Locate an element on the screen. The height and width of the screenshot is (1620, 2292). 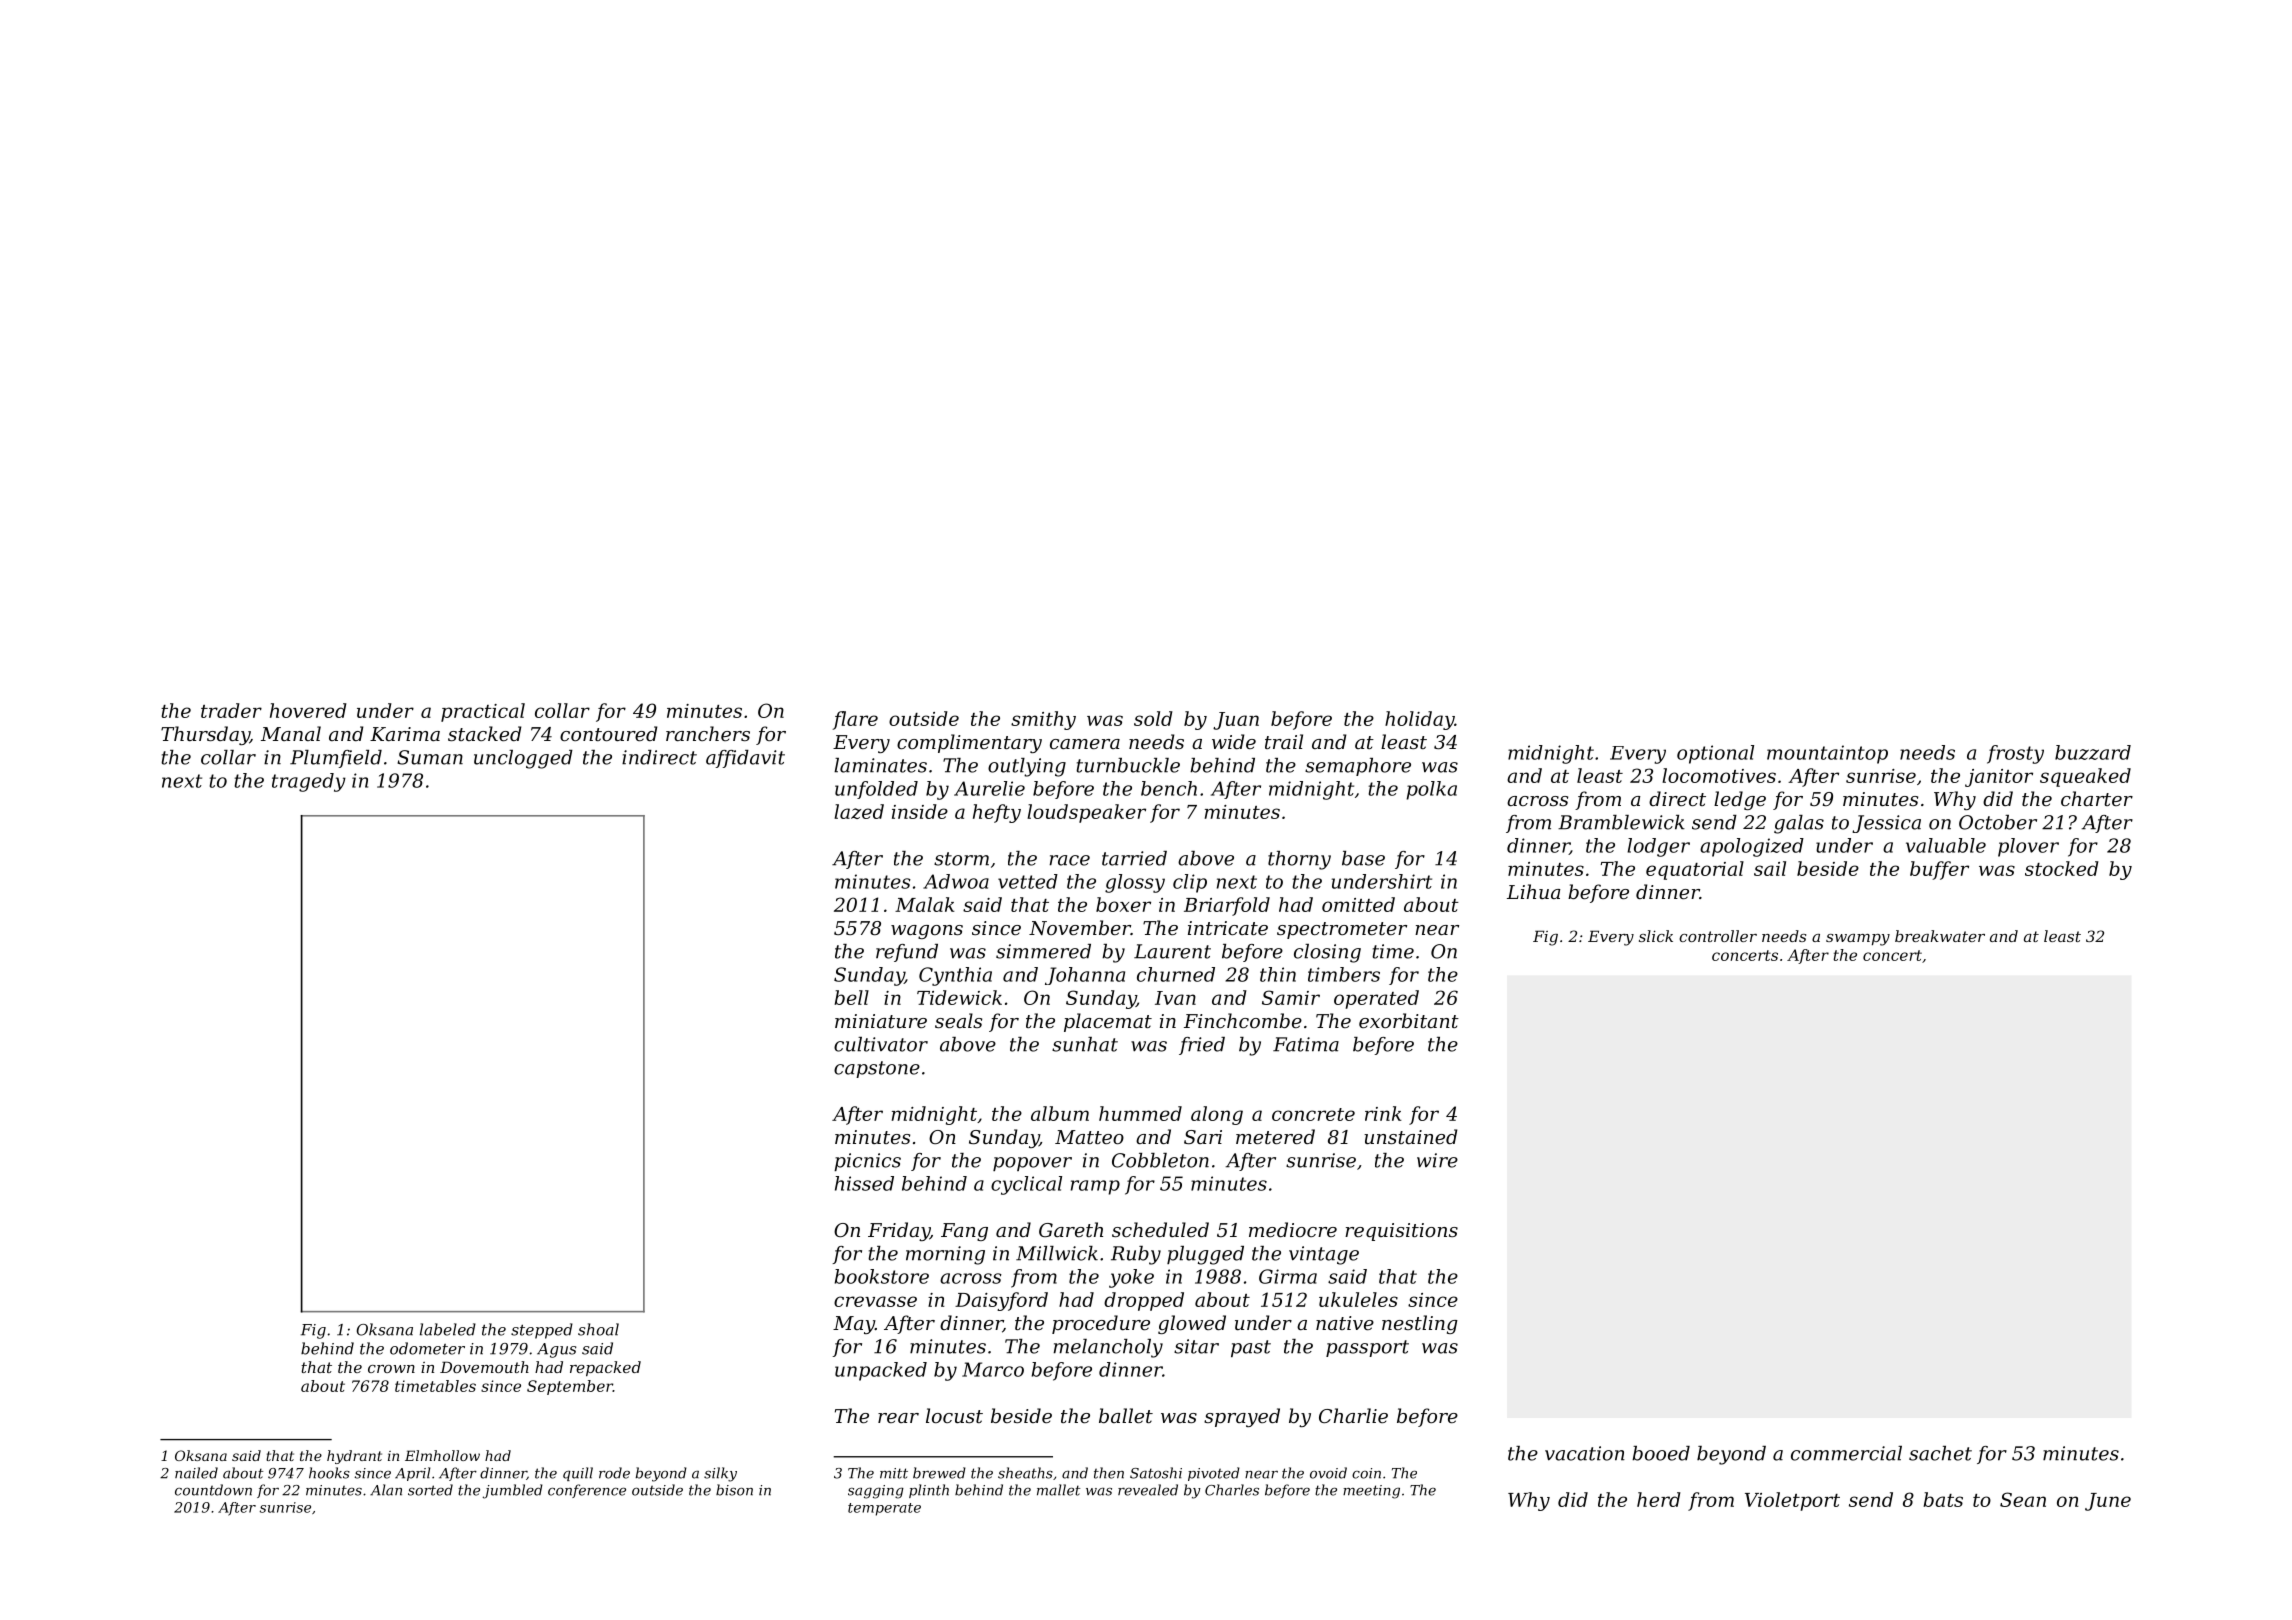
wire is located at coordinates (1437, 1160).
